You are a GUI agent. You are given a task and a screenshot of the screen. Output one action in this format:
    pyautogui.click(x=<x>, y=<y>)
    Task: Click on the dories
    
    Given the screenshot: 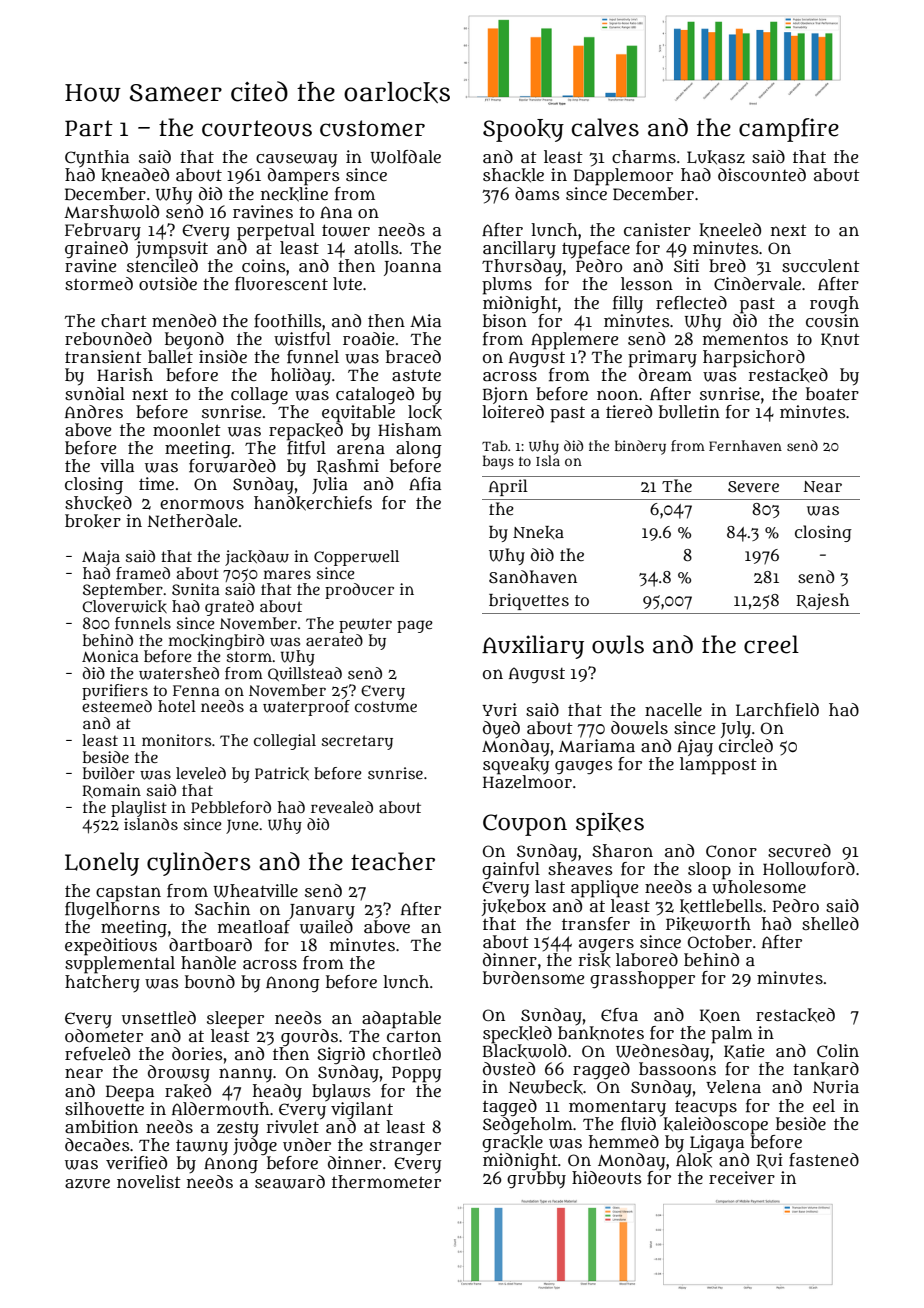 What is the action you would take?
    pyautogui.click(x=197, y=1053)
